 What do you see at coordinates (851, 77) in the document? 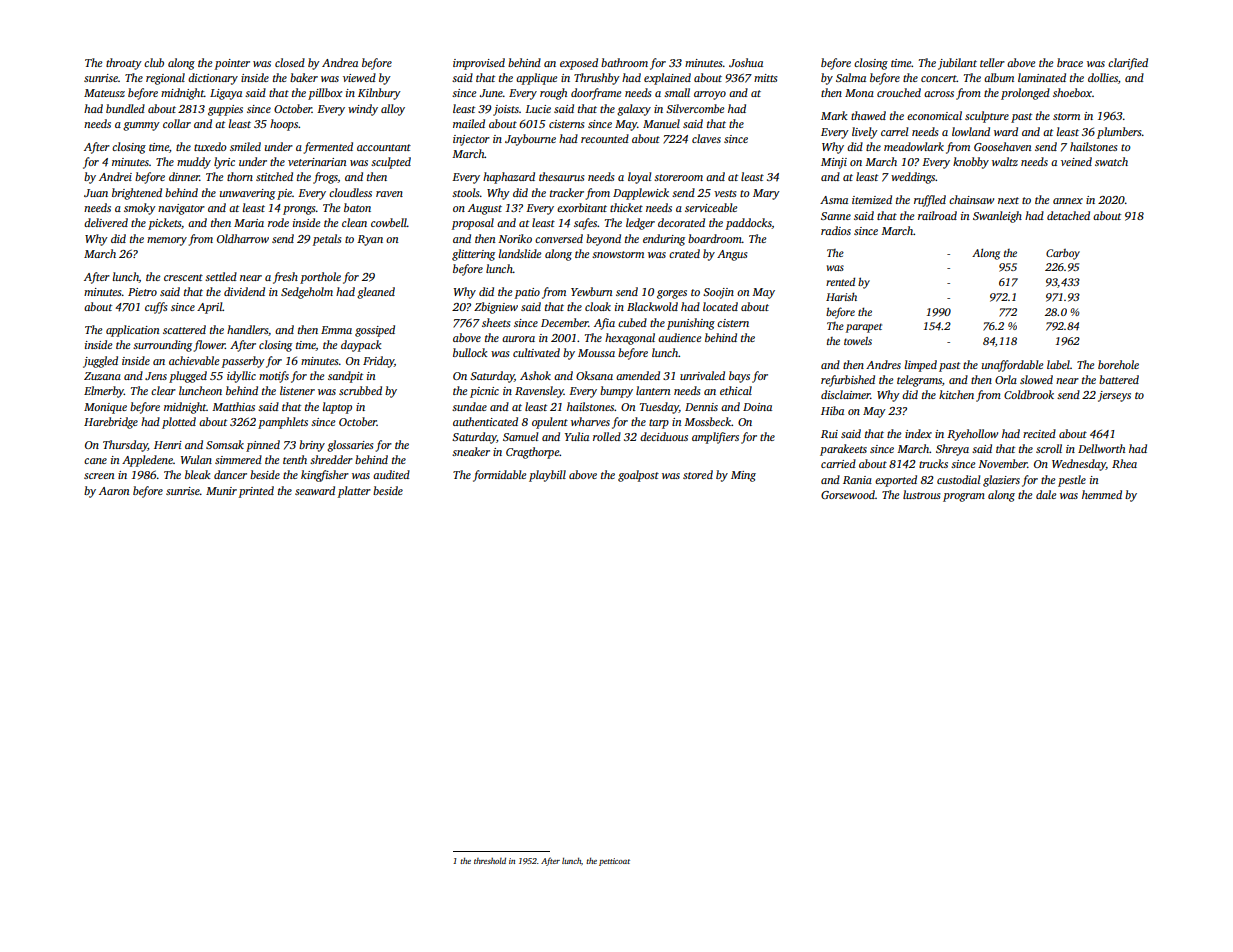
I see `Salma` at bounding box center [851, 77].
